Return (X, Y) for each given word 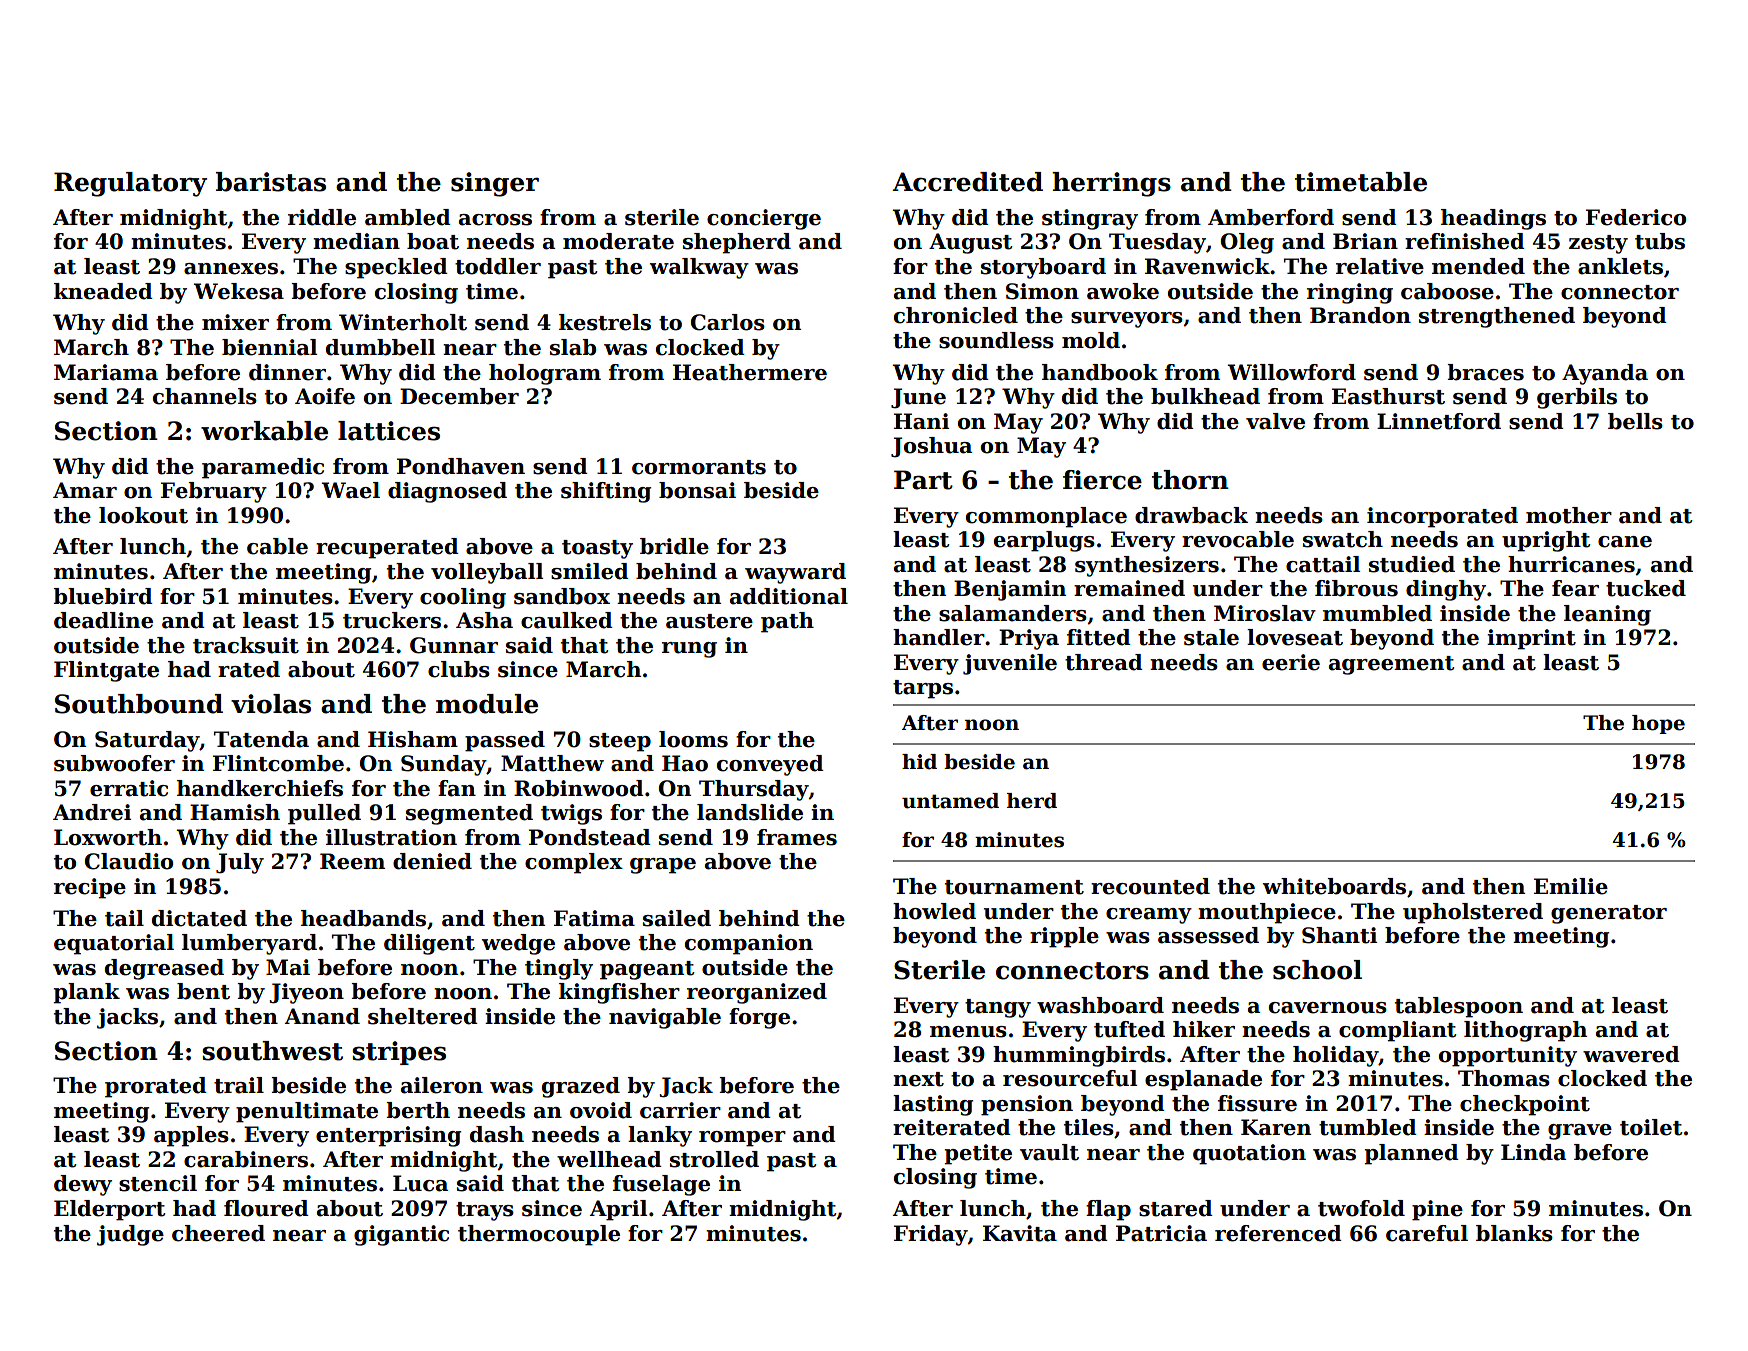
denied (432, 861)
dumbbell (380, 347)
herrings (1111, 184)
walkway (699, 268)
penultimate (307, 1112)
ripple (1064, 937)
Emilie (1571, 886)
